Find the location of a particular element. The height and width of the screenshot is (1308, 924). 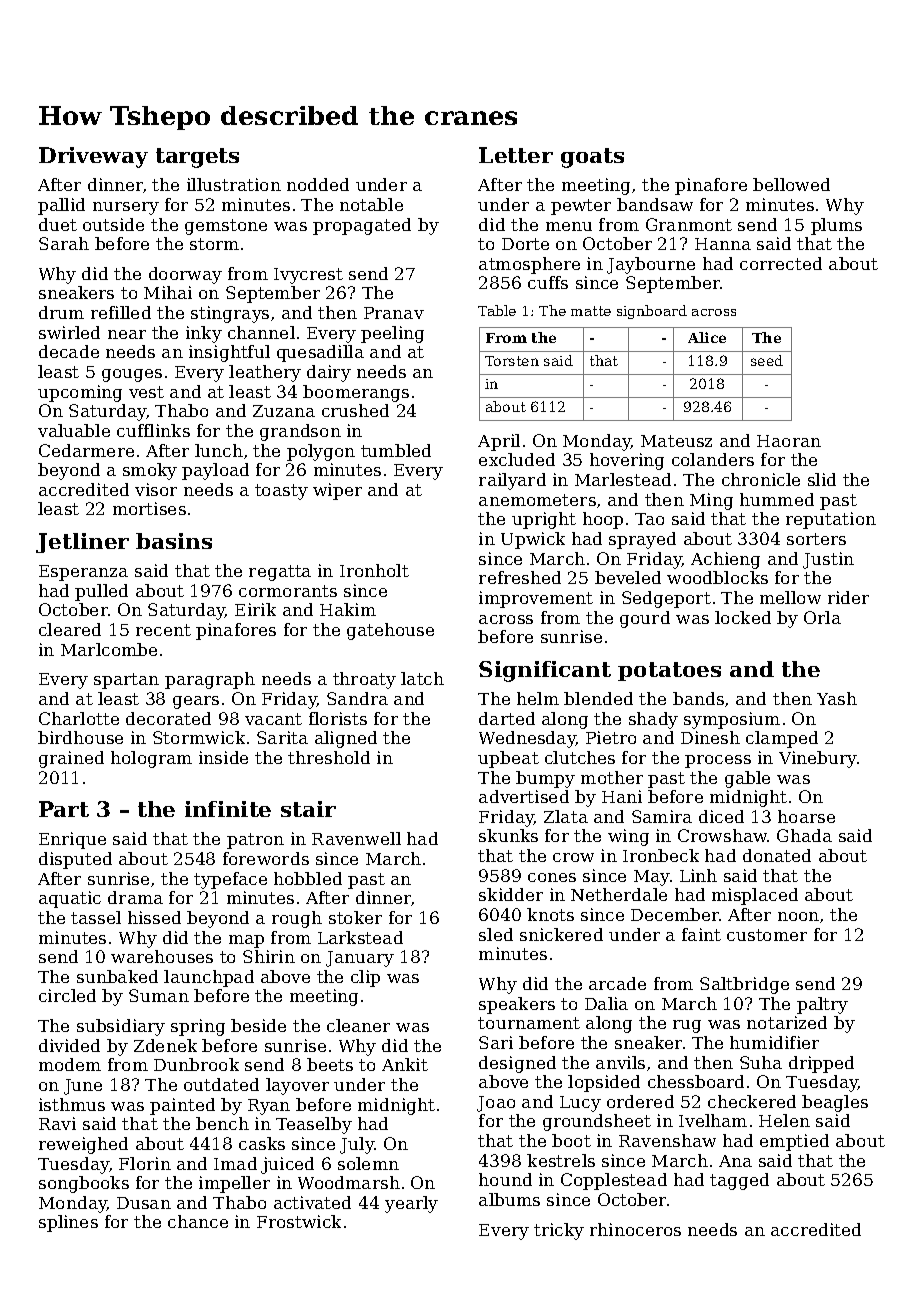

hoarse is located at coordinates (806, 816).
